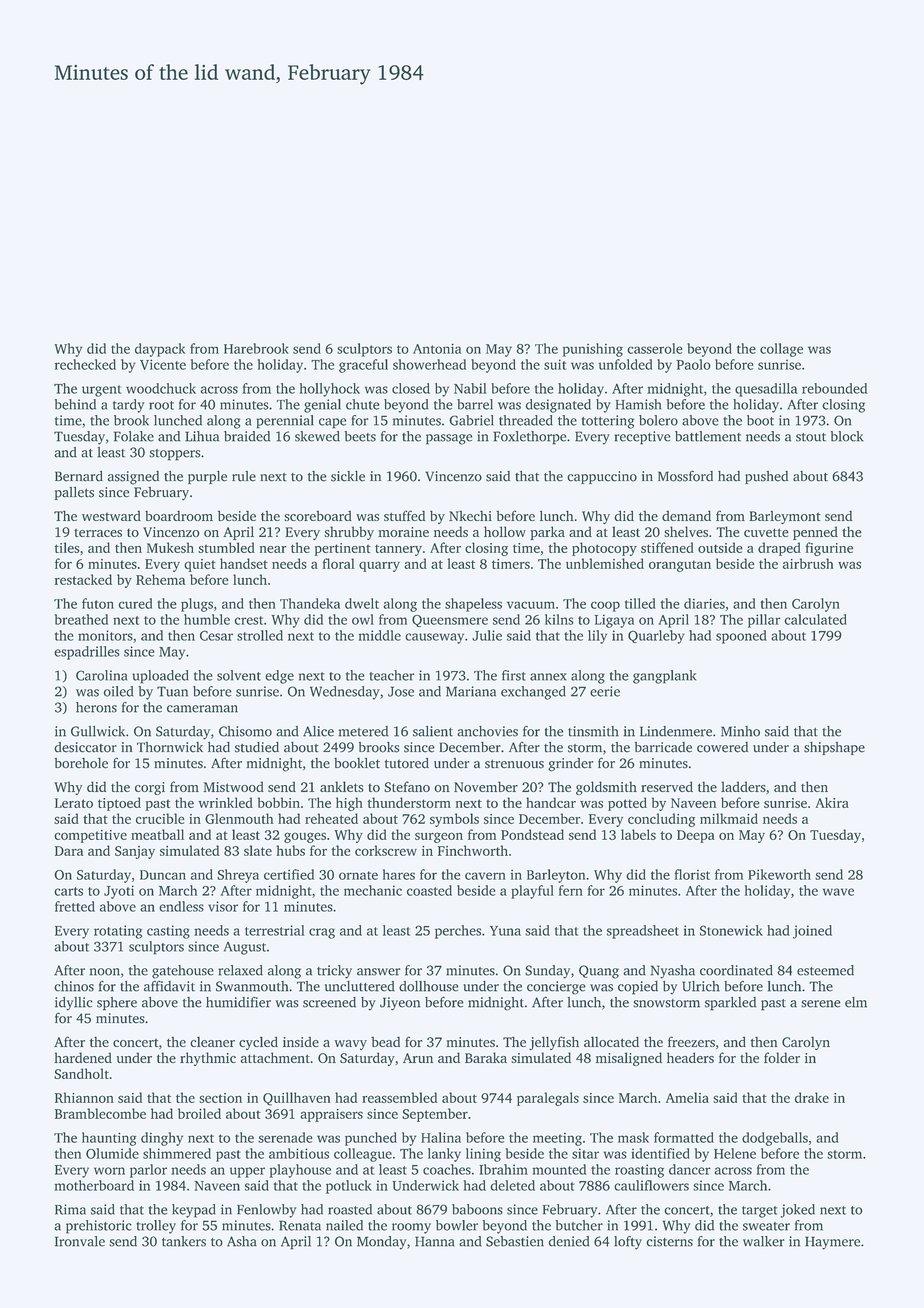 Image resolution: width=924 pixels, height=1308 pixels. I want to click on Pikeworth, so click(779, 874).
